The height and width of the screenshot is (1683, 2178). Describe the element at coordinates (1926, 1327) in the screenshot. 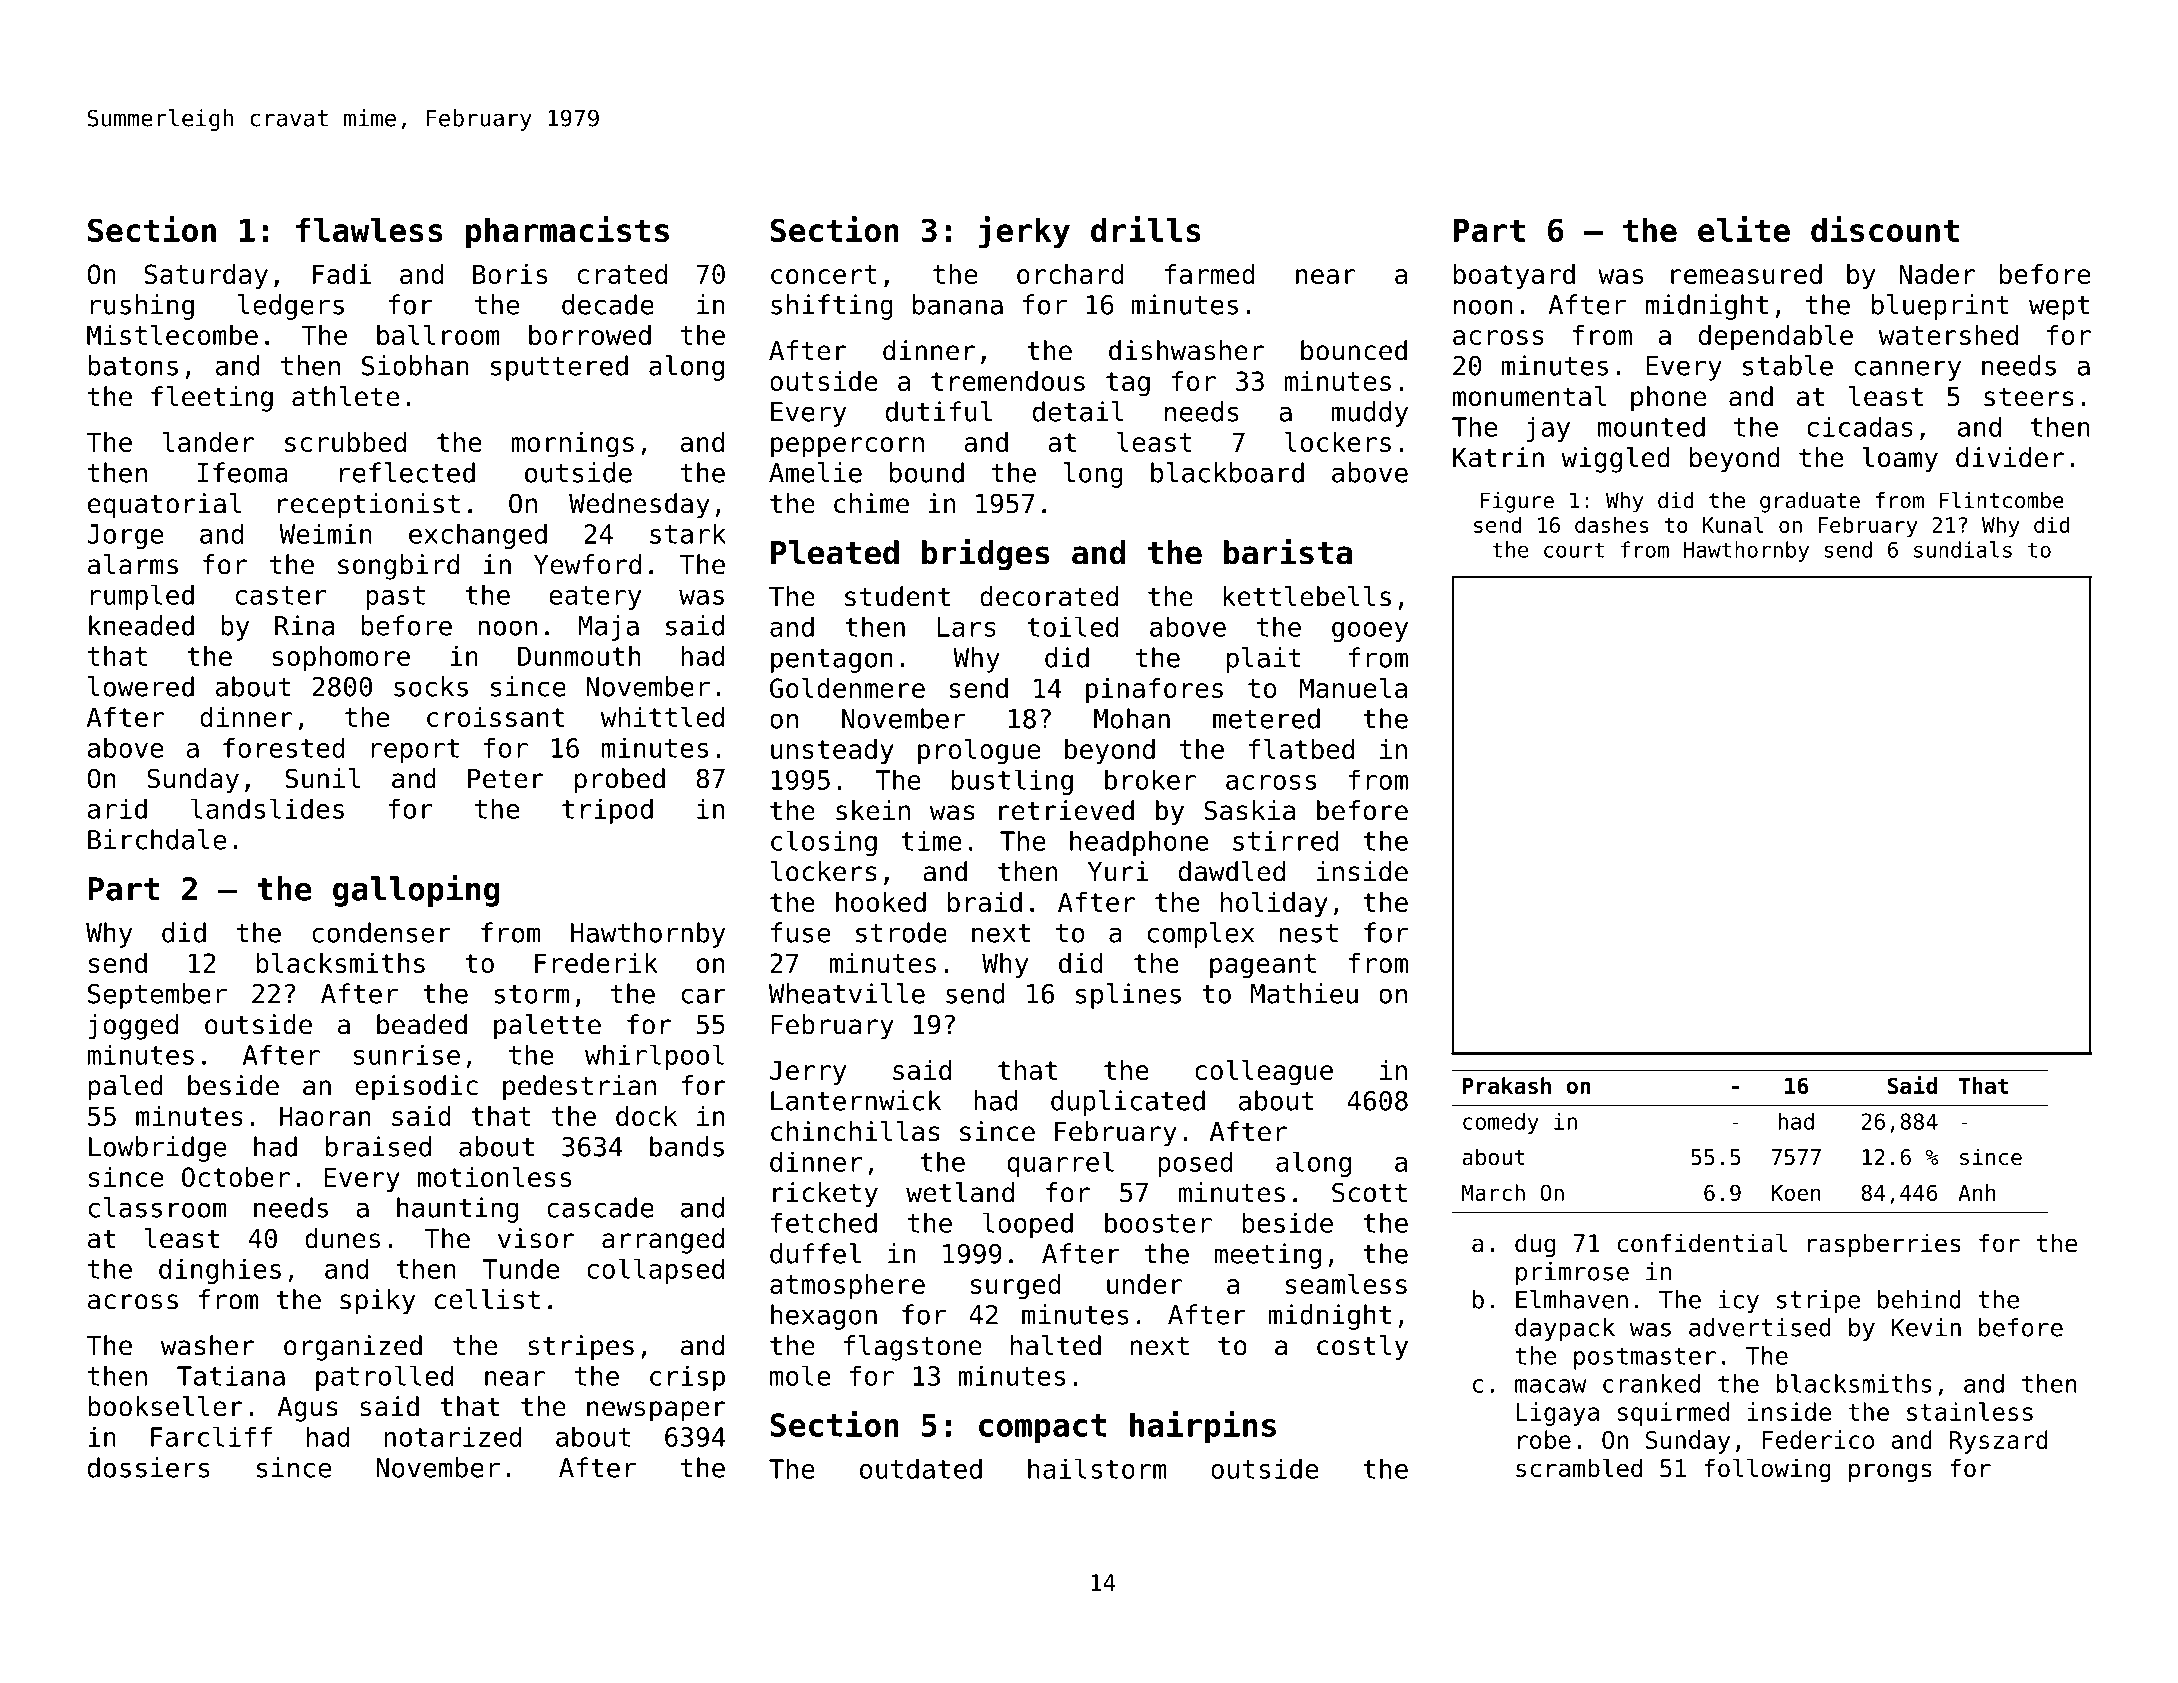

I see `Kevin` at that location.
